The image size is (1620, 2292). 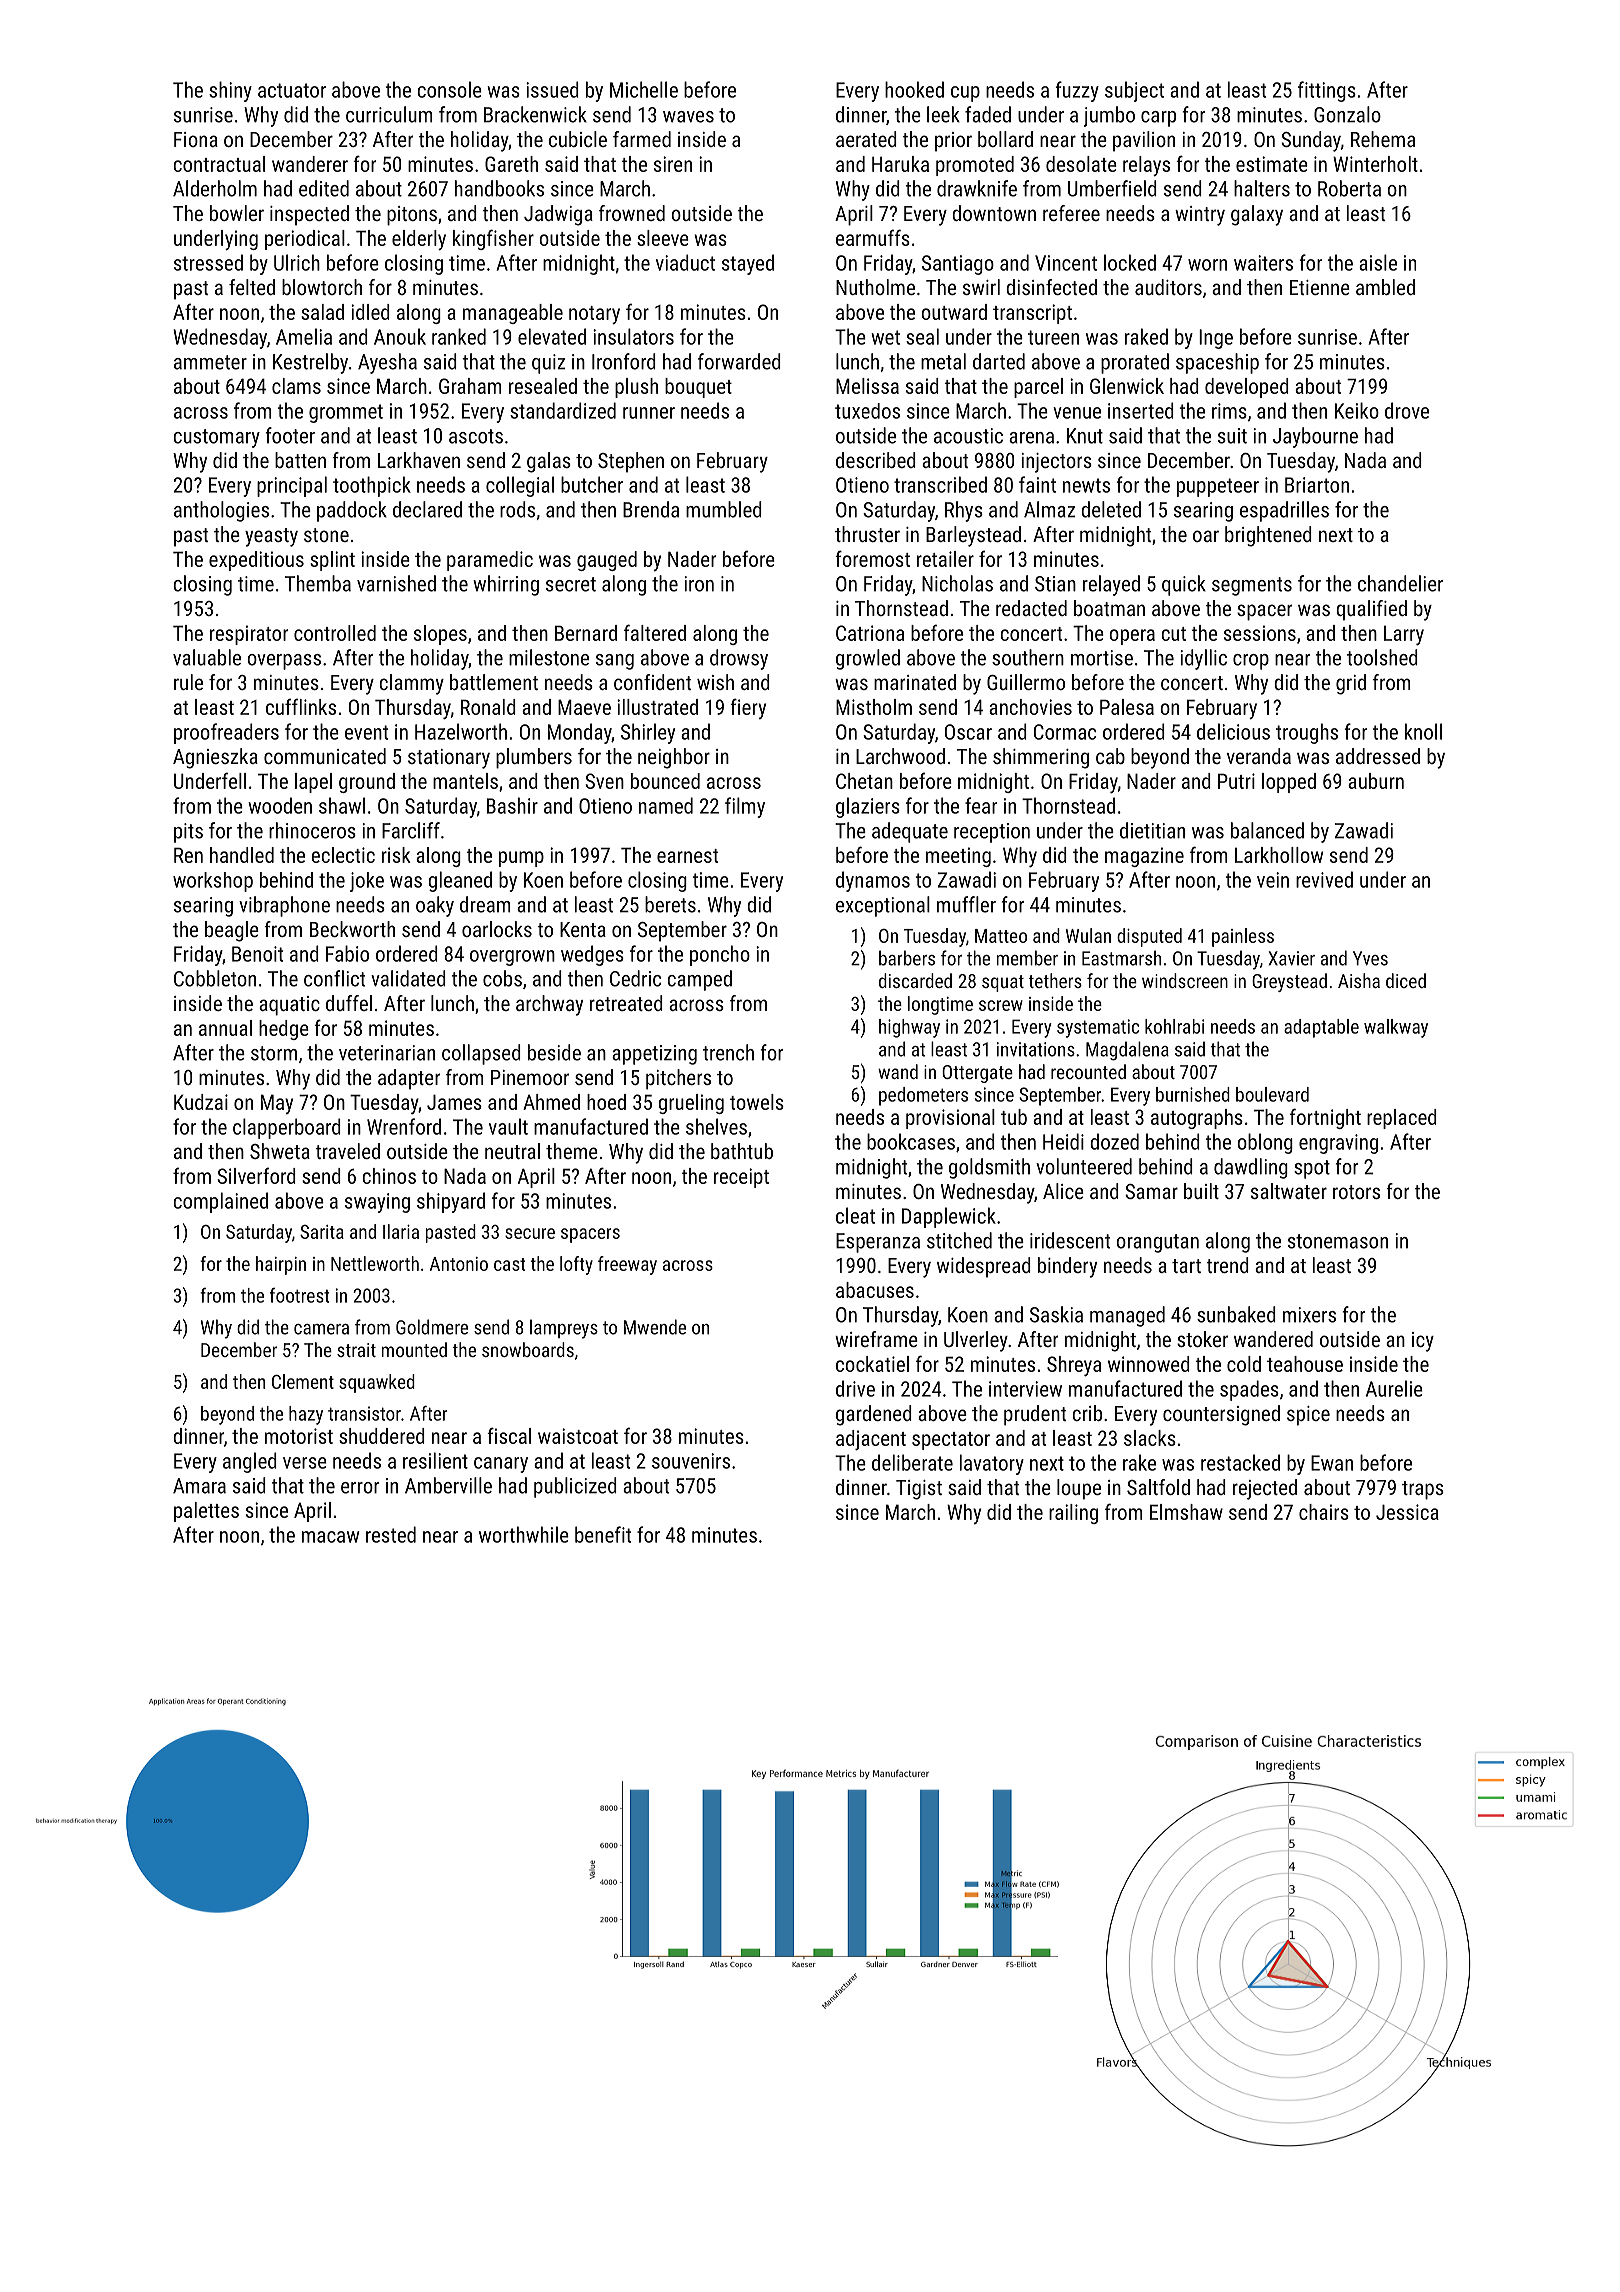 What do you see at coordinates (1356, 1192) in the screenshot?
I see `rotors` at bounding box center [1356, 1192].
